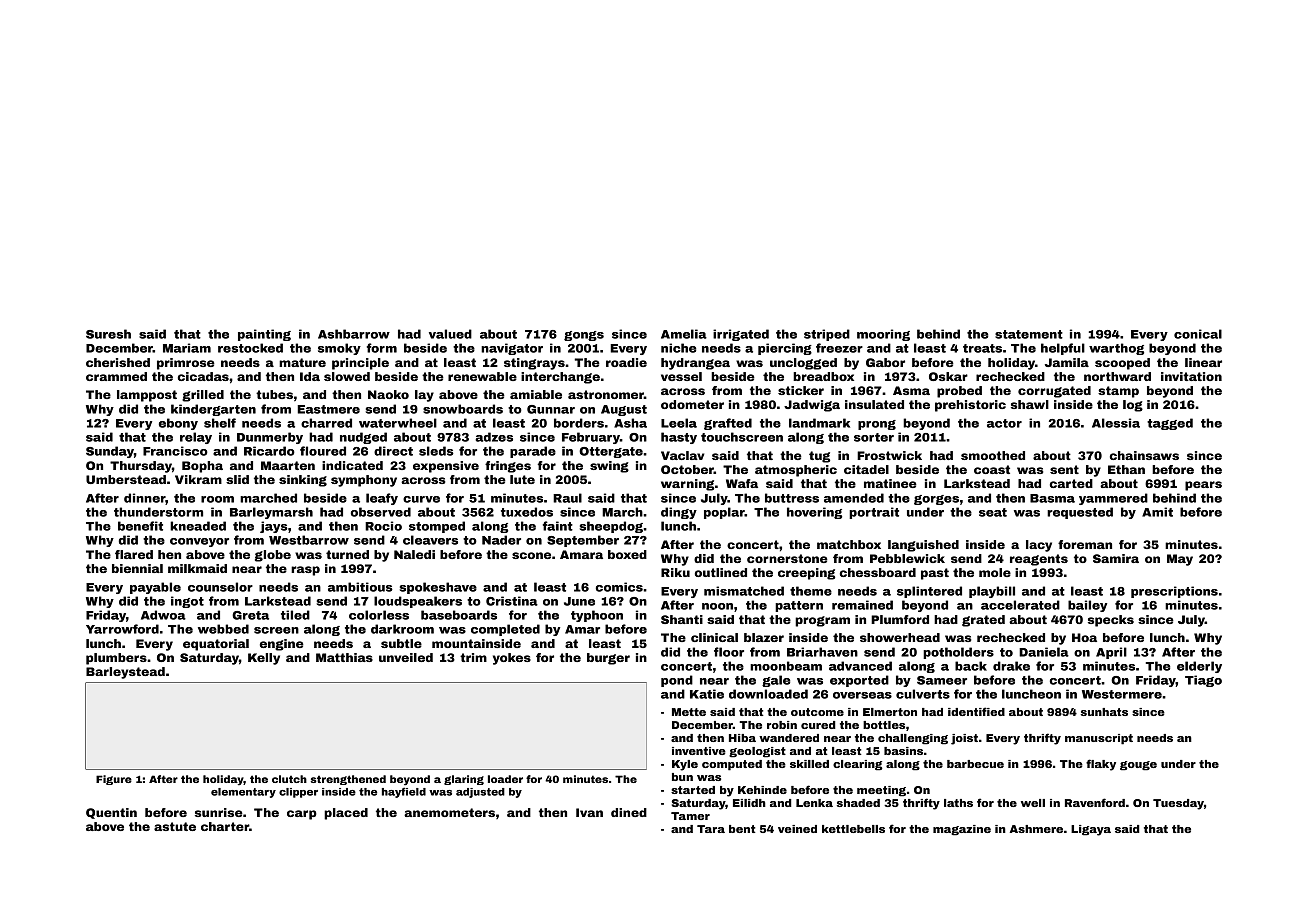  Describe the element at coordinates (1170, 424) in the screenshot. I see `tagged` at that location.
